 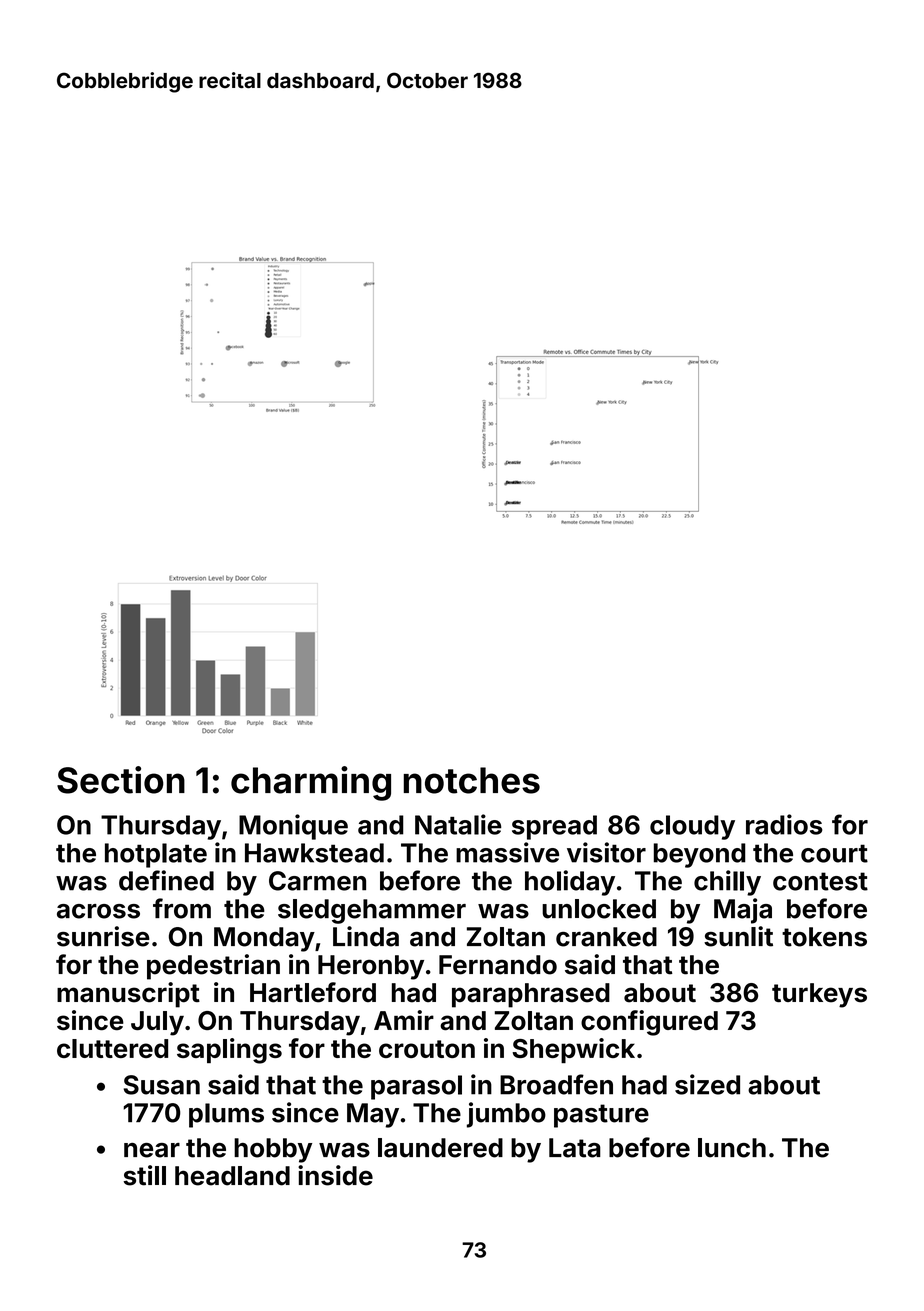 I want to click on Section, so click(x=121, y=780).
